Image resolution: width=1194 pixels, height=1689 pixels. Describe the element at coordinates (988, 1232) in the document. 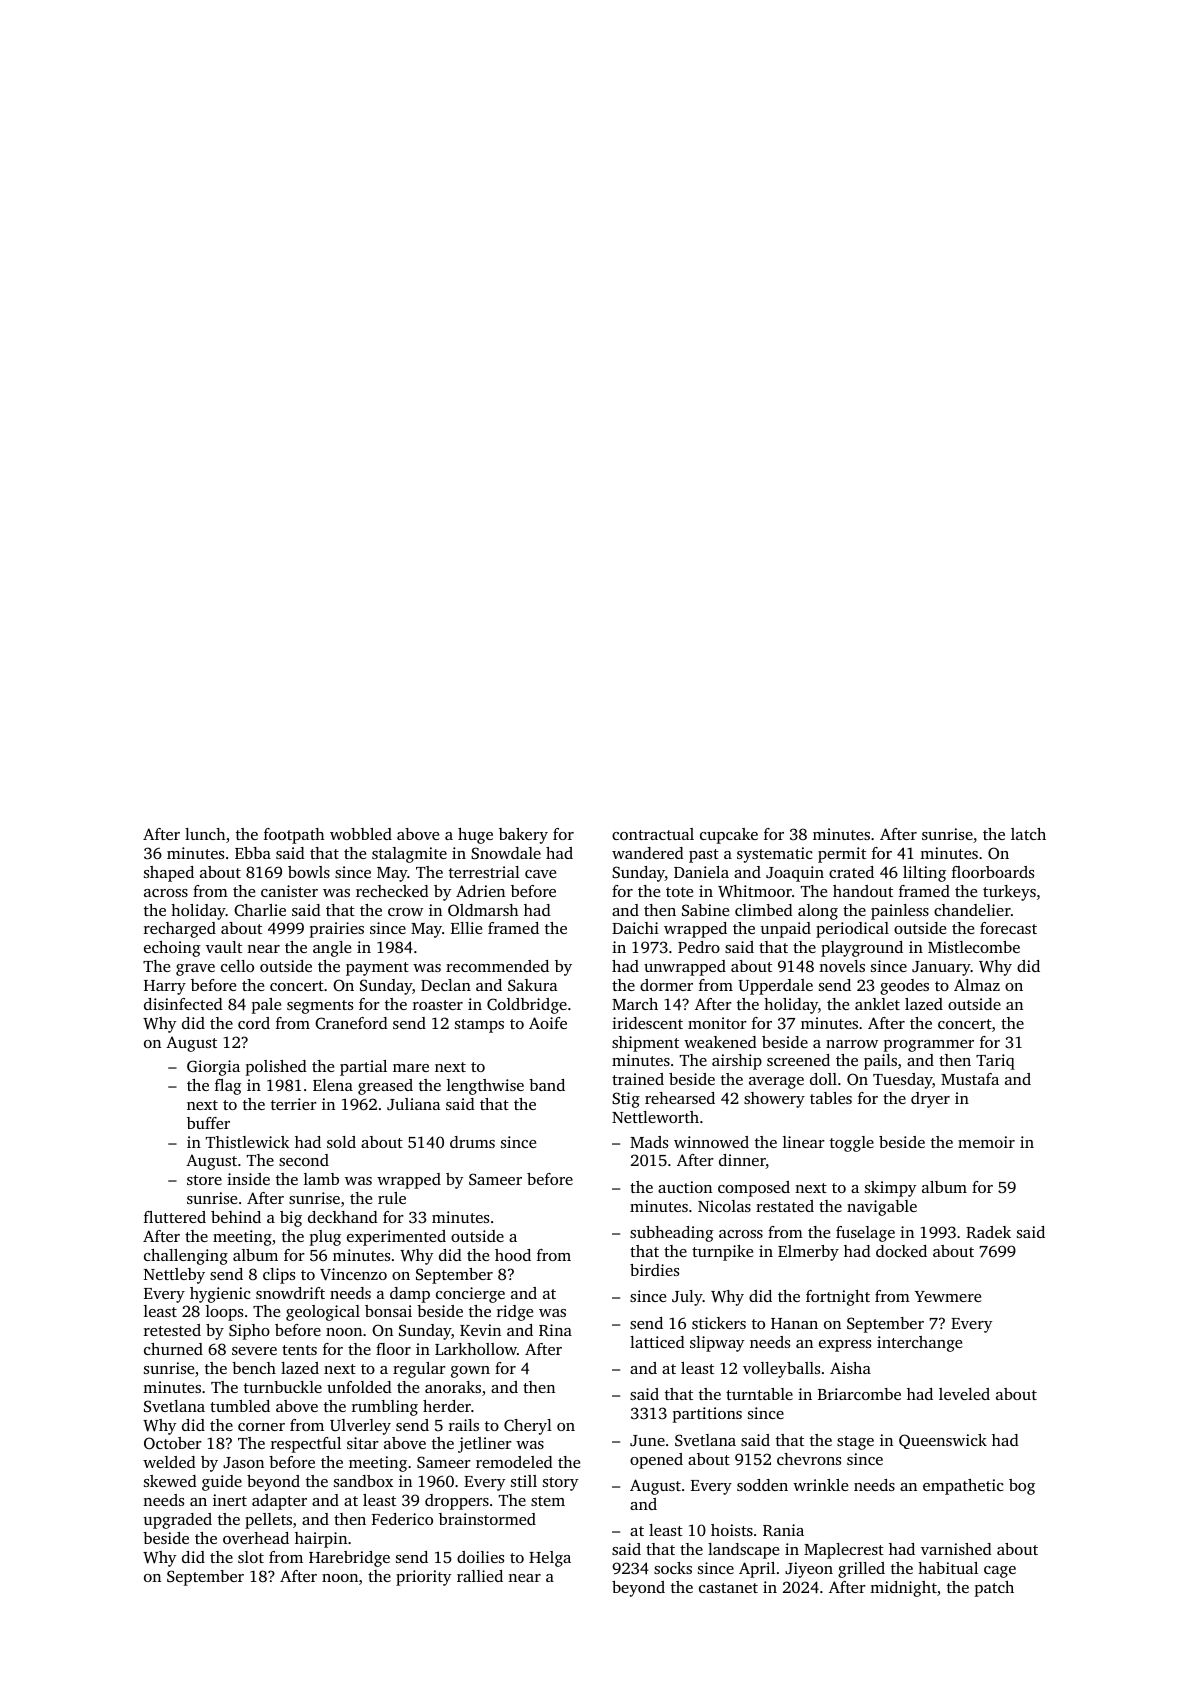

I see `Radek` at that location.
